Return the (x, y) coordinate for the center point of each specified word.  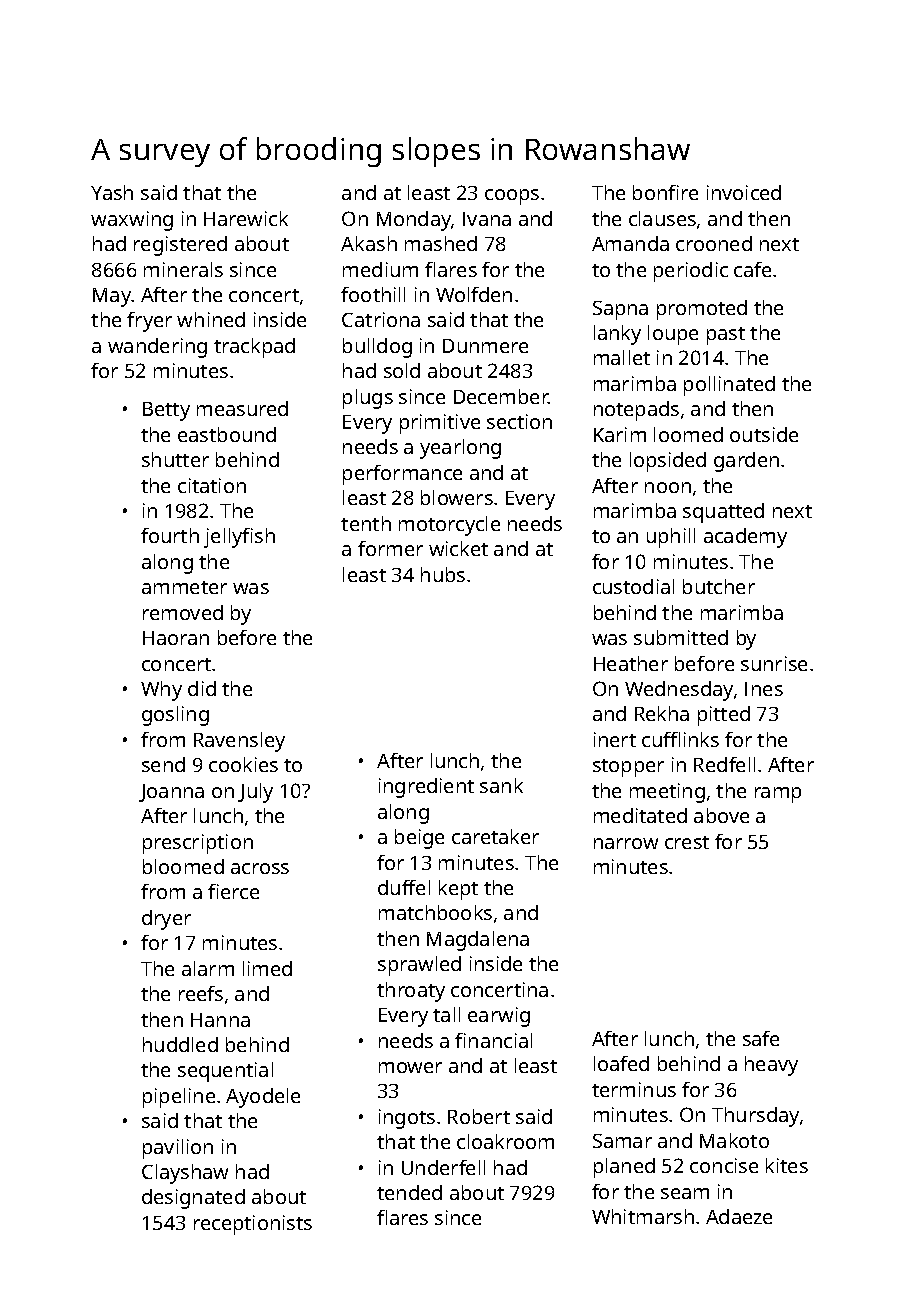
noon (668, 487)
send (163, 764)
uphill (671, 538)
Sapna (620, 310)
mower (410, 1067)
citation (212, 485)
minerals (183, 269)
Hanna (220, 1020)
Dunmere (485, 346)
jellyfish (239, 538)
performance (402, 475)
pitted (724, 716)
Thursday (755, 1117)
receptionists (253, 1225)
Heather (631, 663)
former (390, 548)
